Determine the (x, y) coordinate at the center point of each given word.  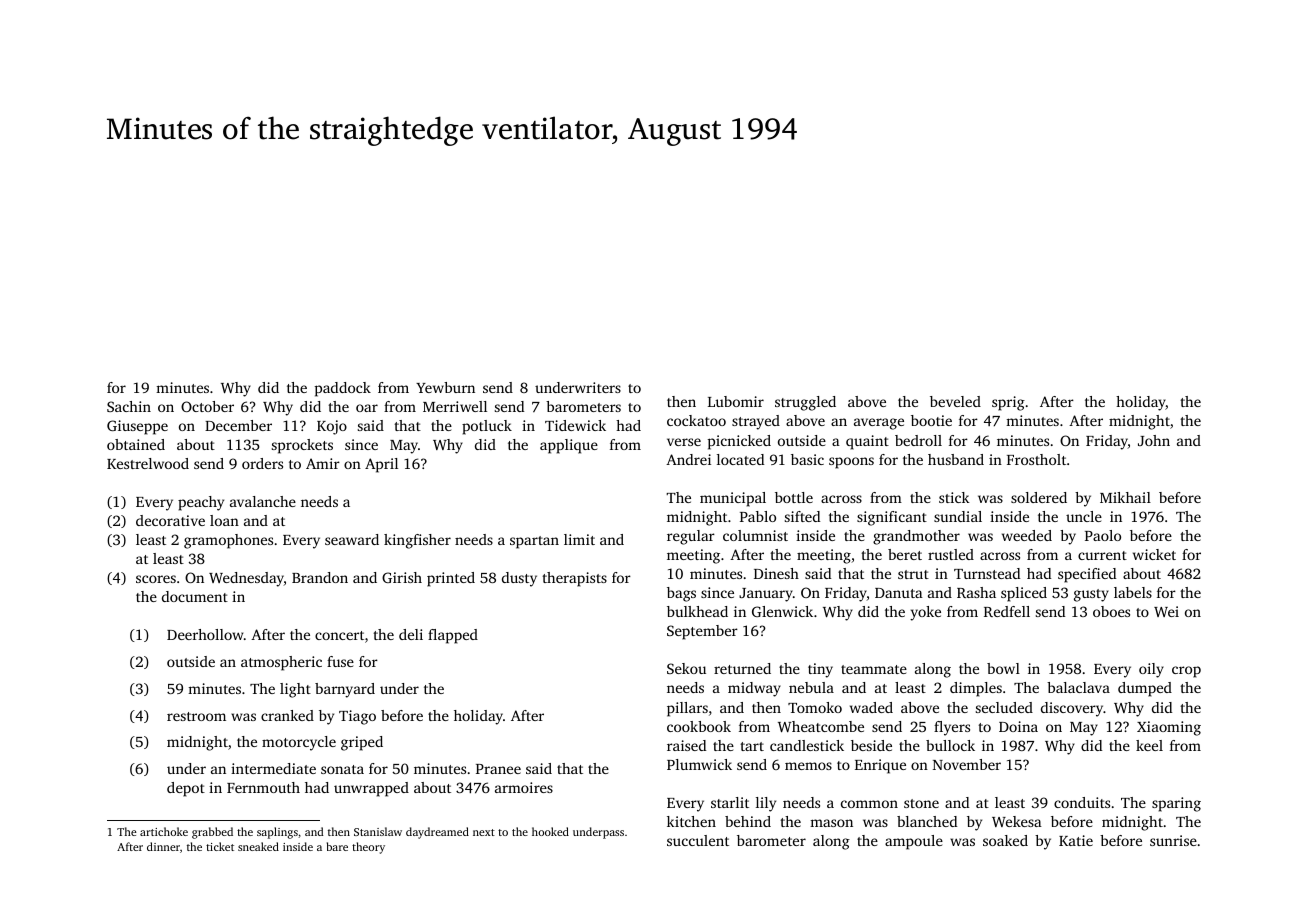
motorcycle (299, 743)
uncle (1084, 516)
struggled (805, 403)
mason (831, 823)
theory (368, 848)
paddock (343, 389)
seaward (352, 539)
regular (691, 537)
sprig (1008, 403)
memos (808, 766)
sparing (1176, 804)
